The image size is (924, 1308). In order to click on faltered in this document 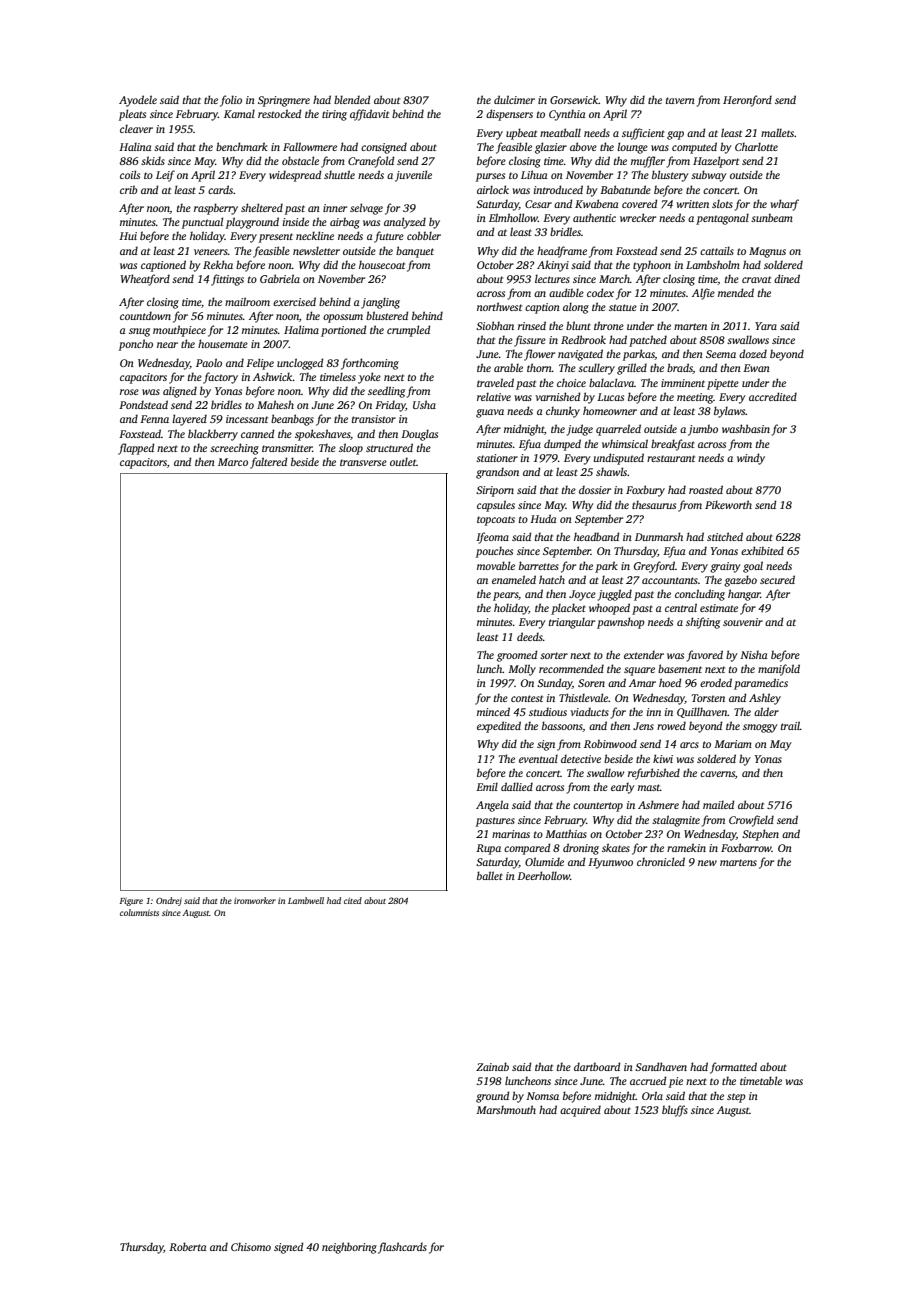, I will do `click(268, 463)`.
